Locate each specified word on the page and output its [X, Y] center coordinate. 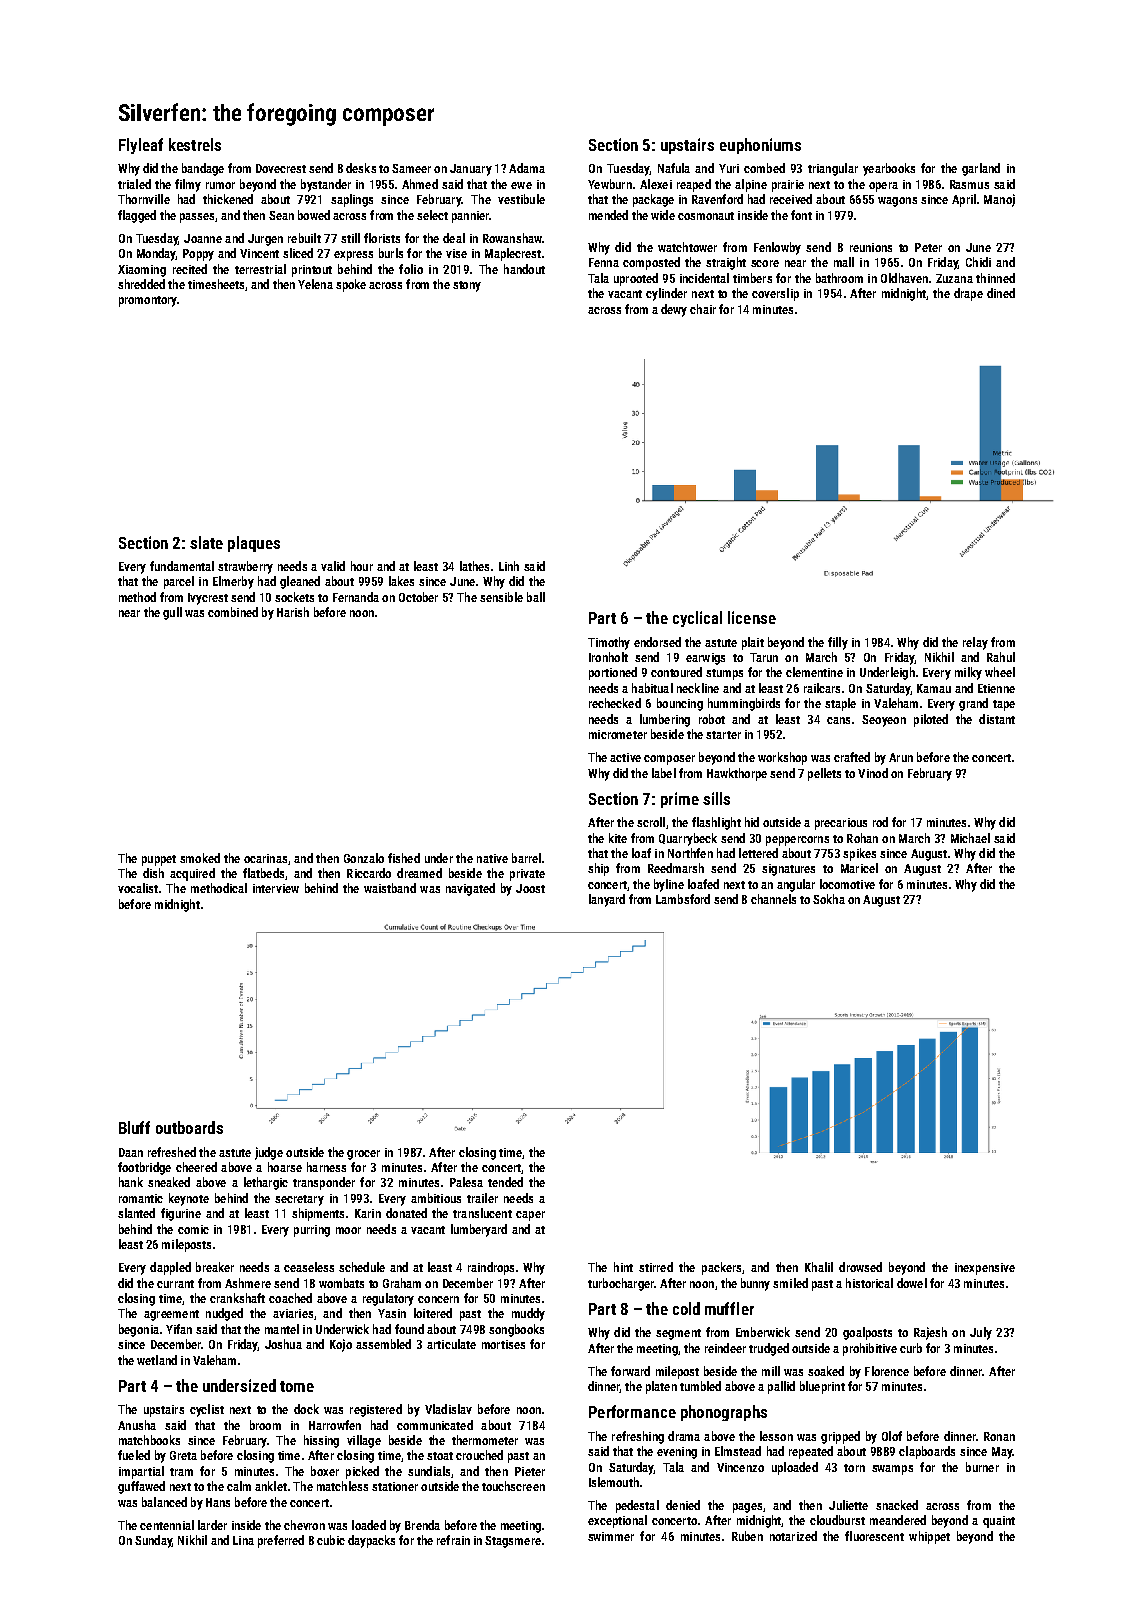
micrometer [618, 734]
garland [981, 169]
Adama [527, 168]
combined [233, 612]
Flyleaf [141, 146]
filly [838, 643]
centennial [167, 1525]
